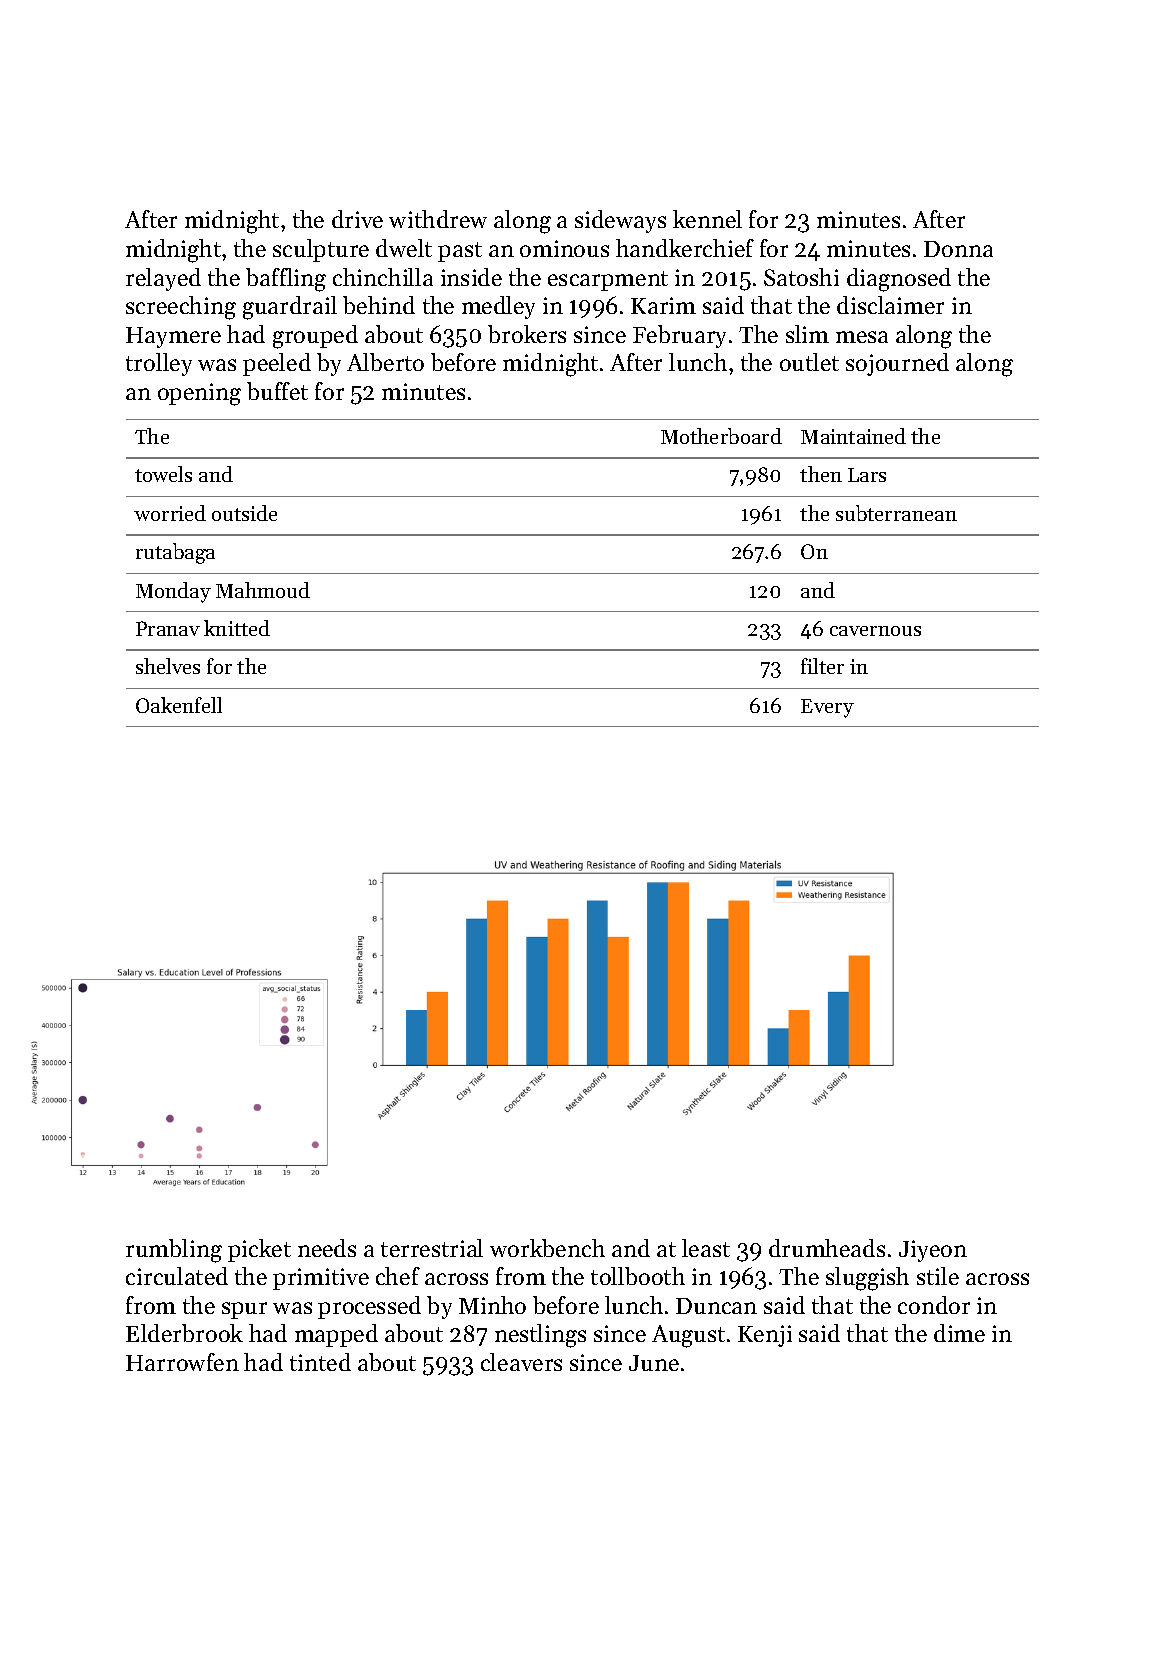 Image resolution: width=1165 pixels, height=1654 pixels. I want to click on Oakenfell, so click(179, 705).
